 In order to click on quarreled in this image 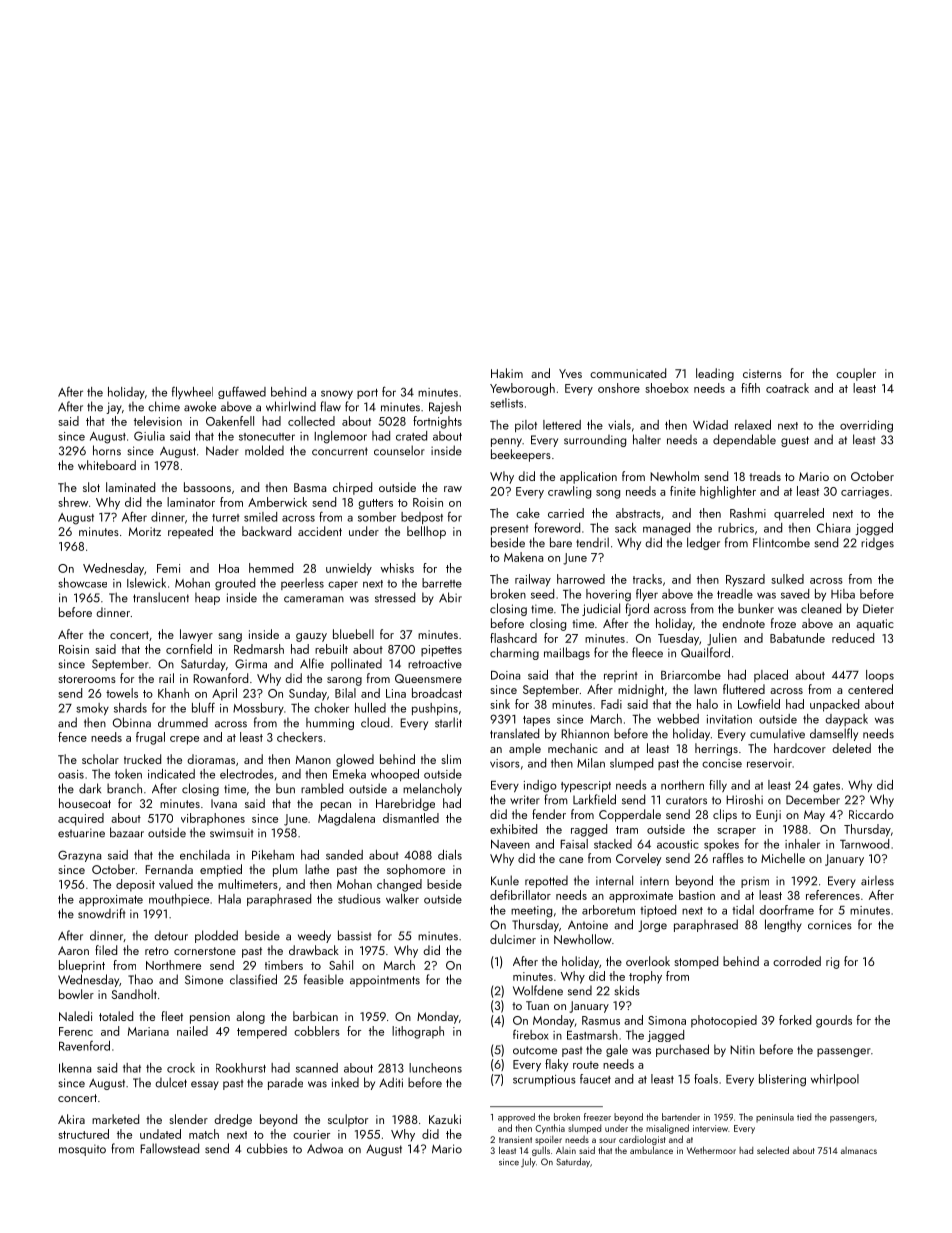, I will do `click(799, 514)`.
